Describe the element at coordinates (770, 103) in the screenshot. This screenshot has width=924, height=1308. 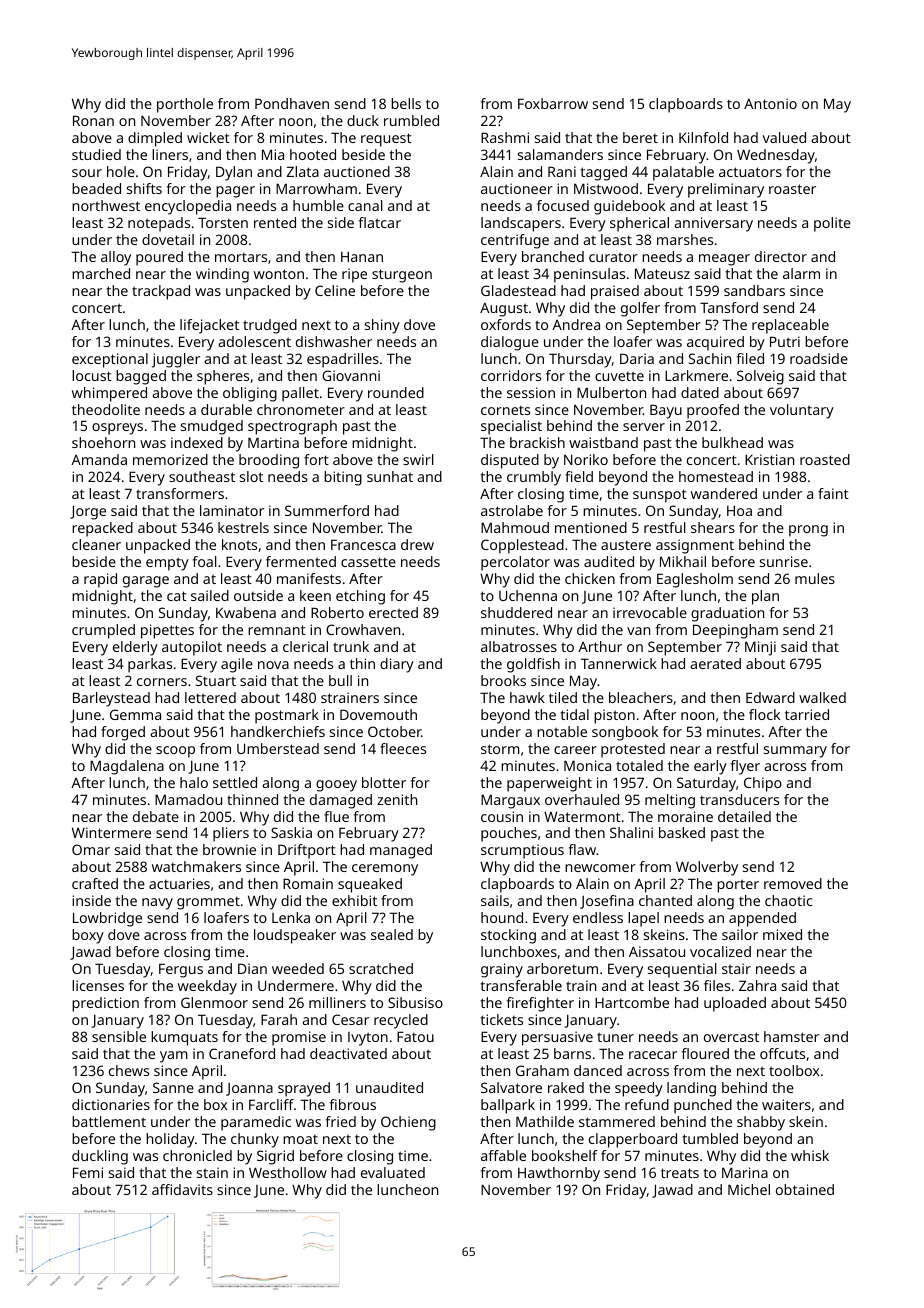
I see `Antonio` at that location.
